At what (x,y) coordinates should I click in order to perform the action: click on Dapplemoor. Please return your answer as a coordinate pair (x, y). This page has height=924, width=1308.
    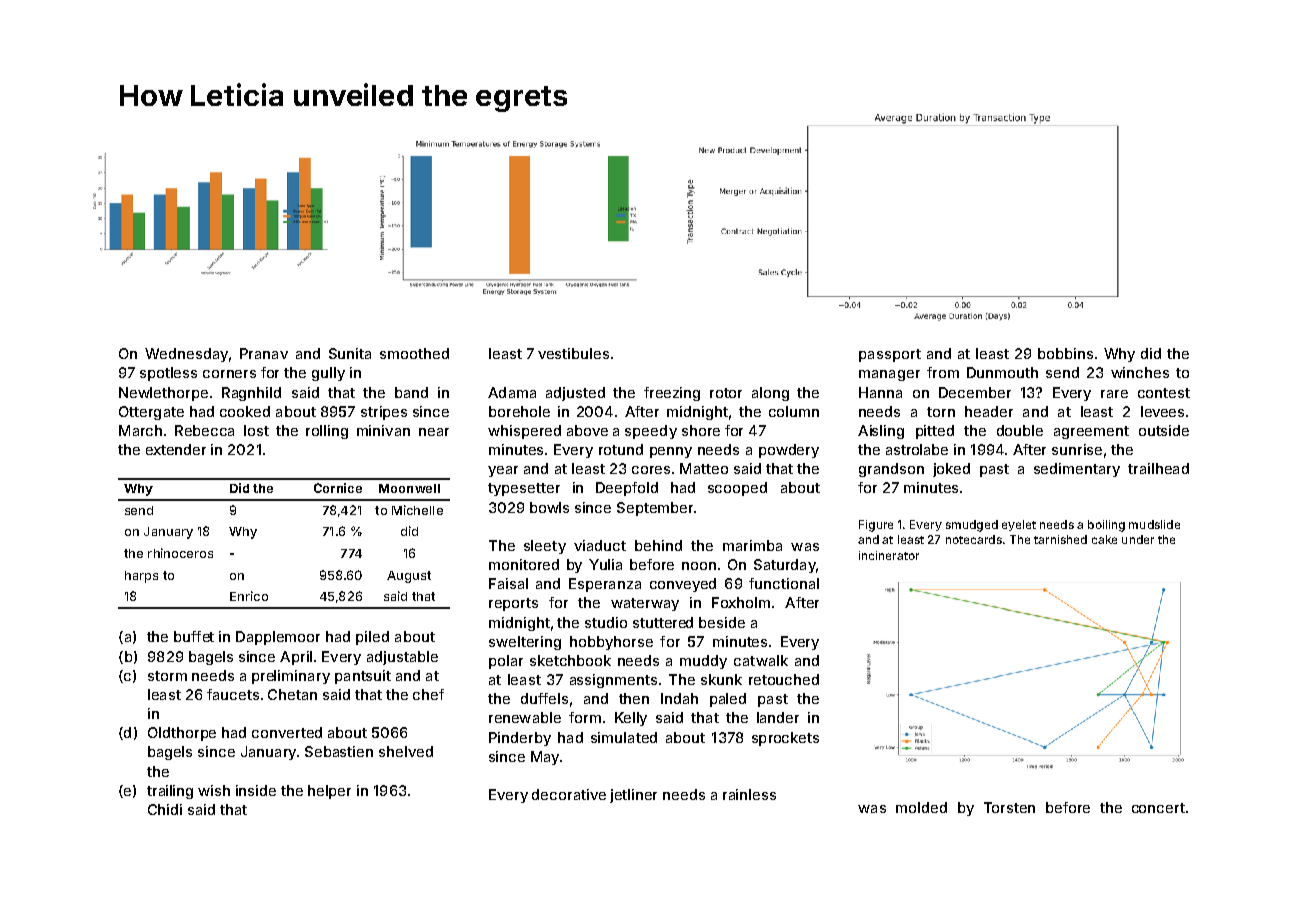
    Looking at the image, I should click on (278, 638).
